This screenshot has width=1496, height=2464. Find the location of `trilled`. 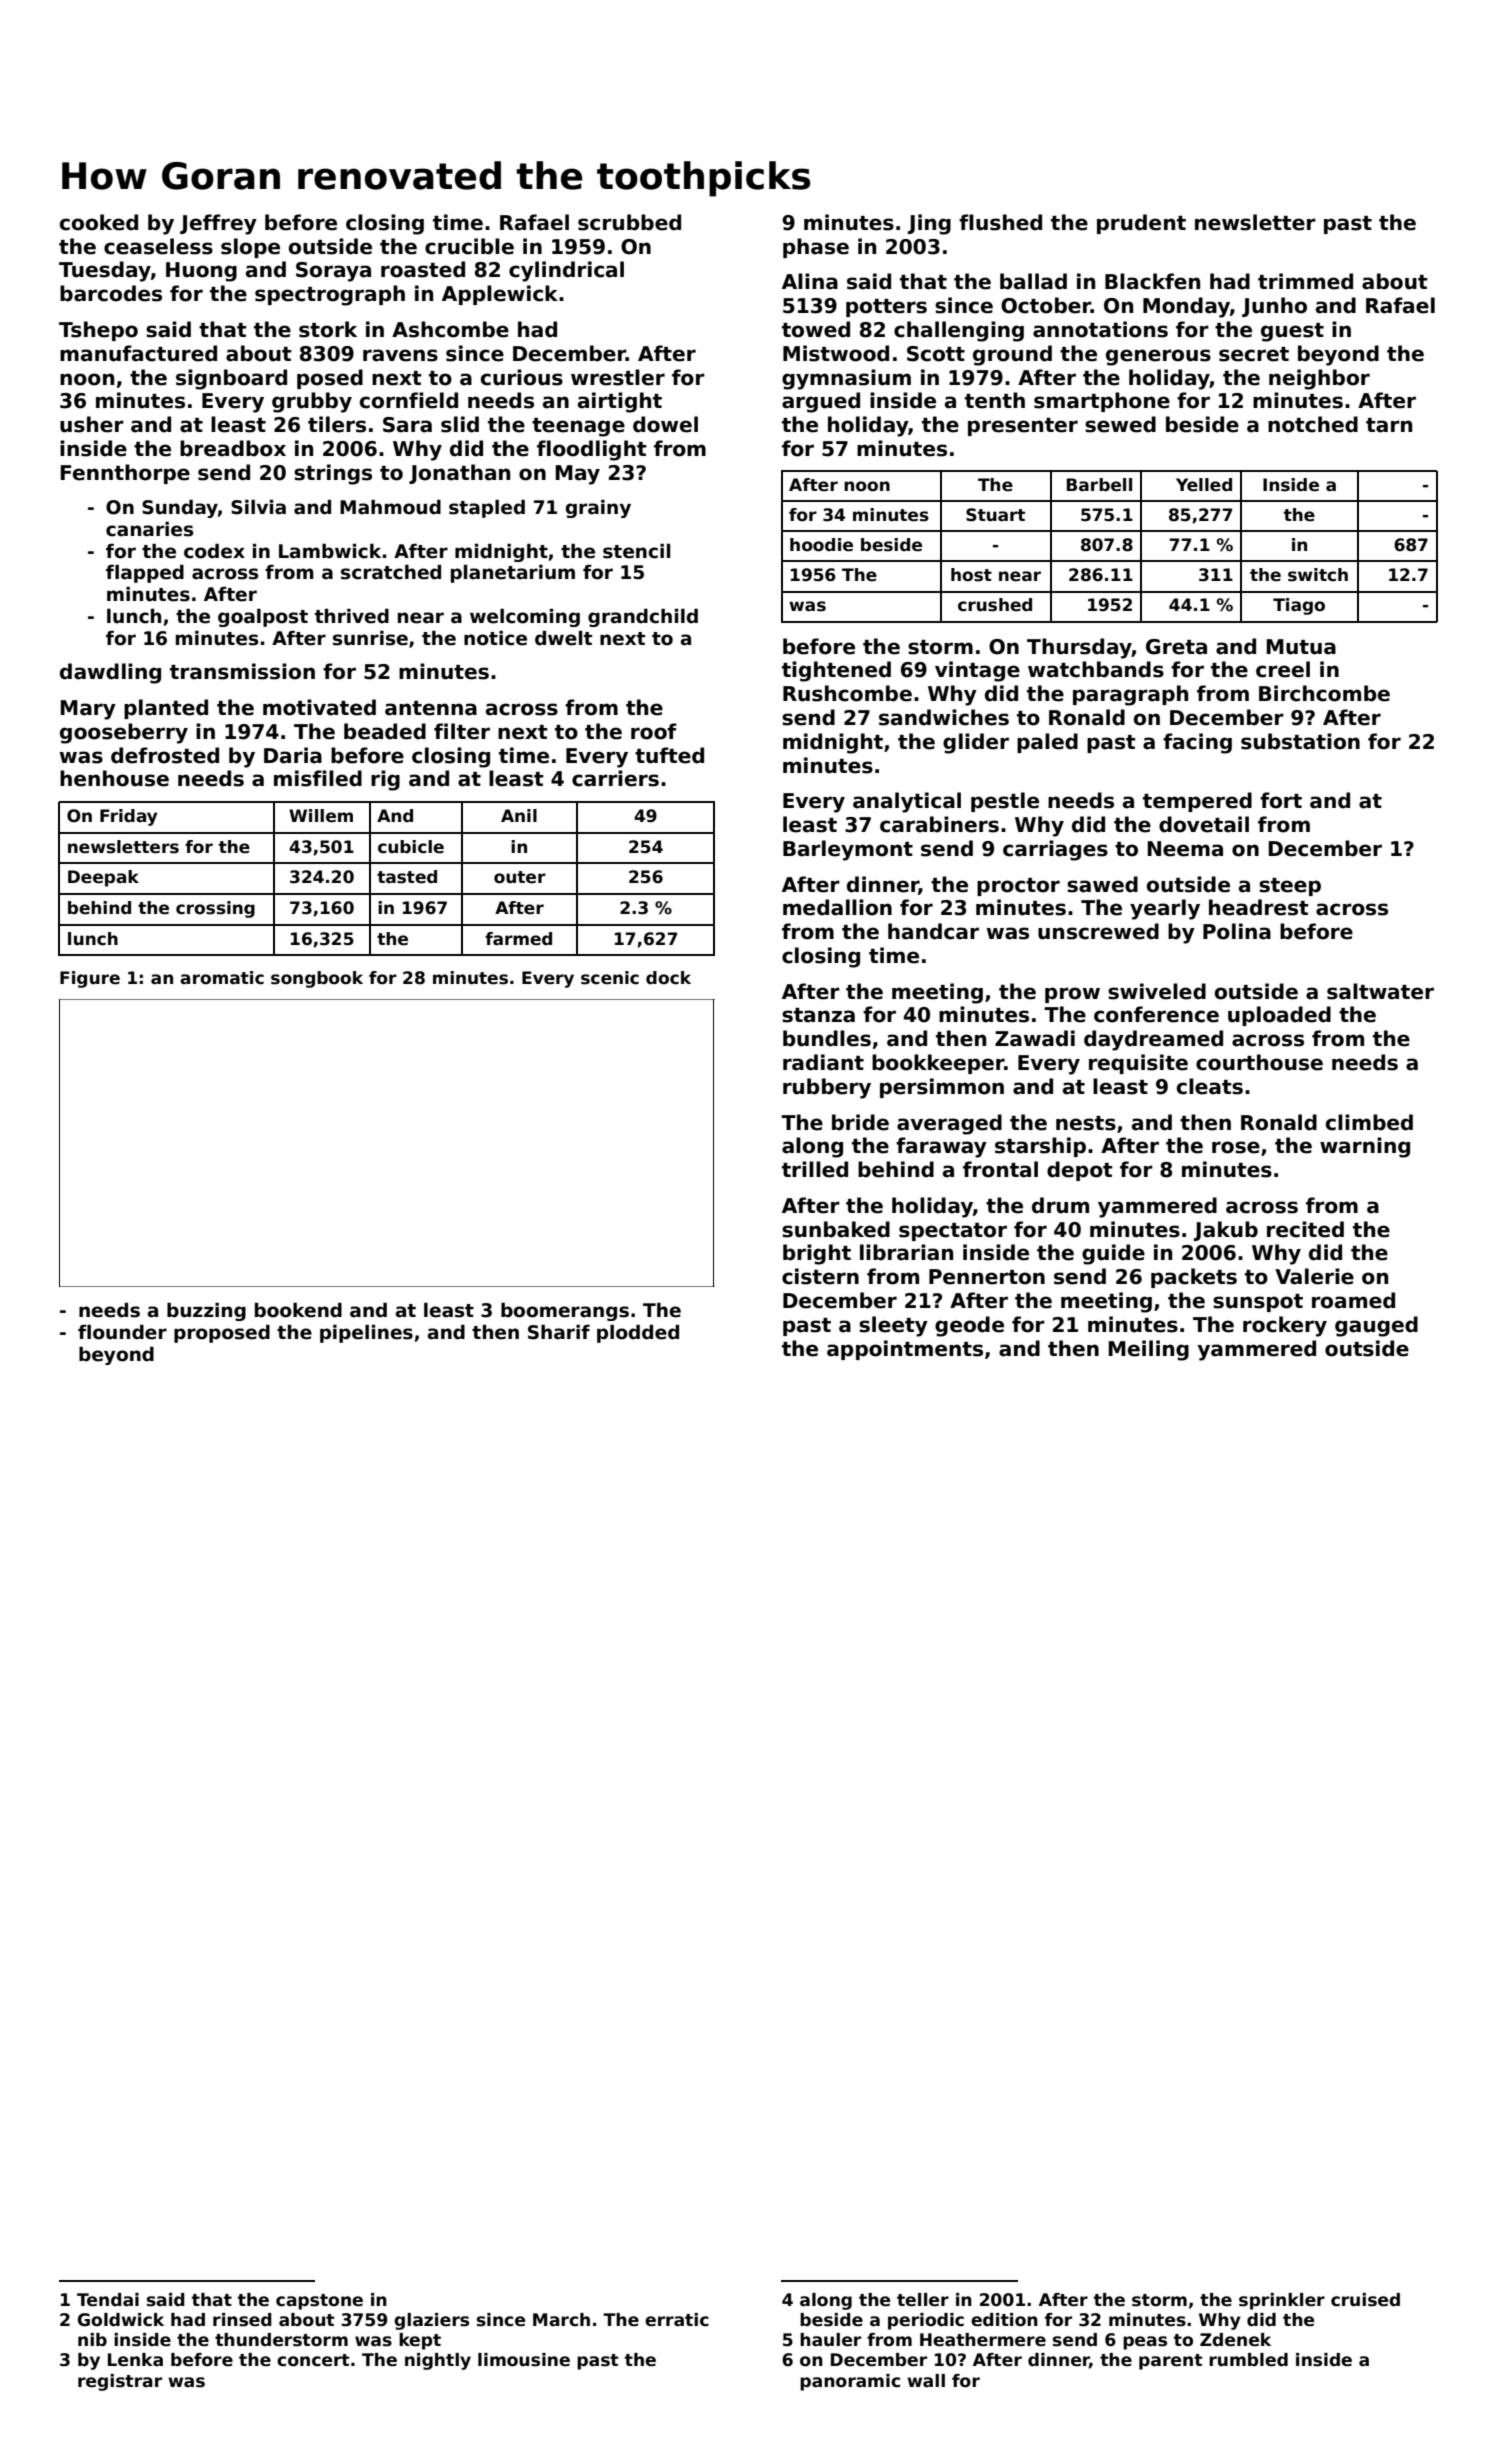

trilled is located at coordinates (815, 1169).
